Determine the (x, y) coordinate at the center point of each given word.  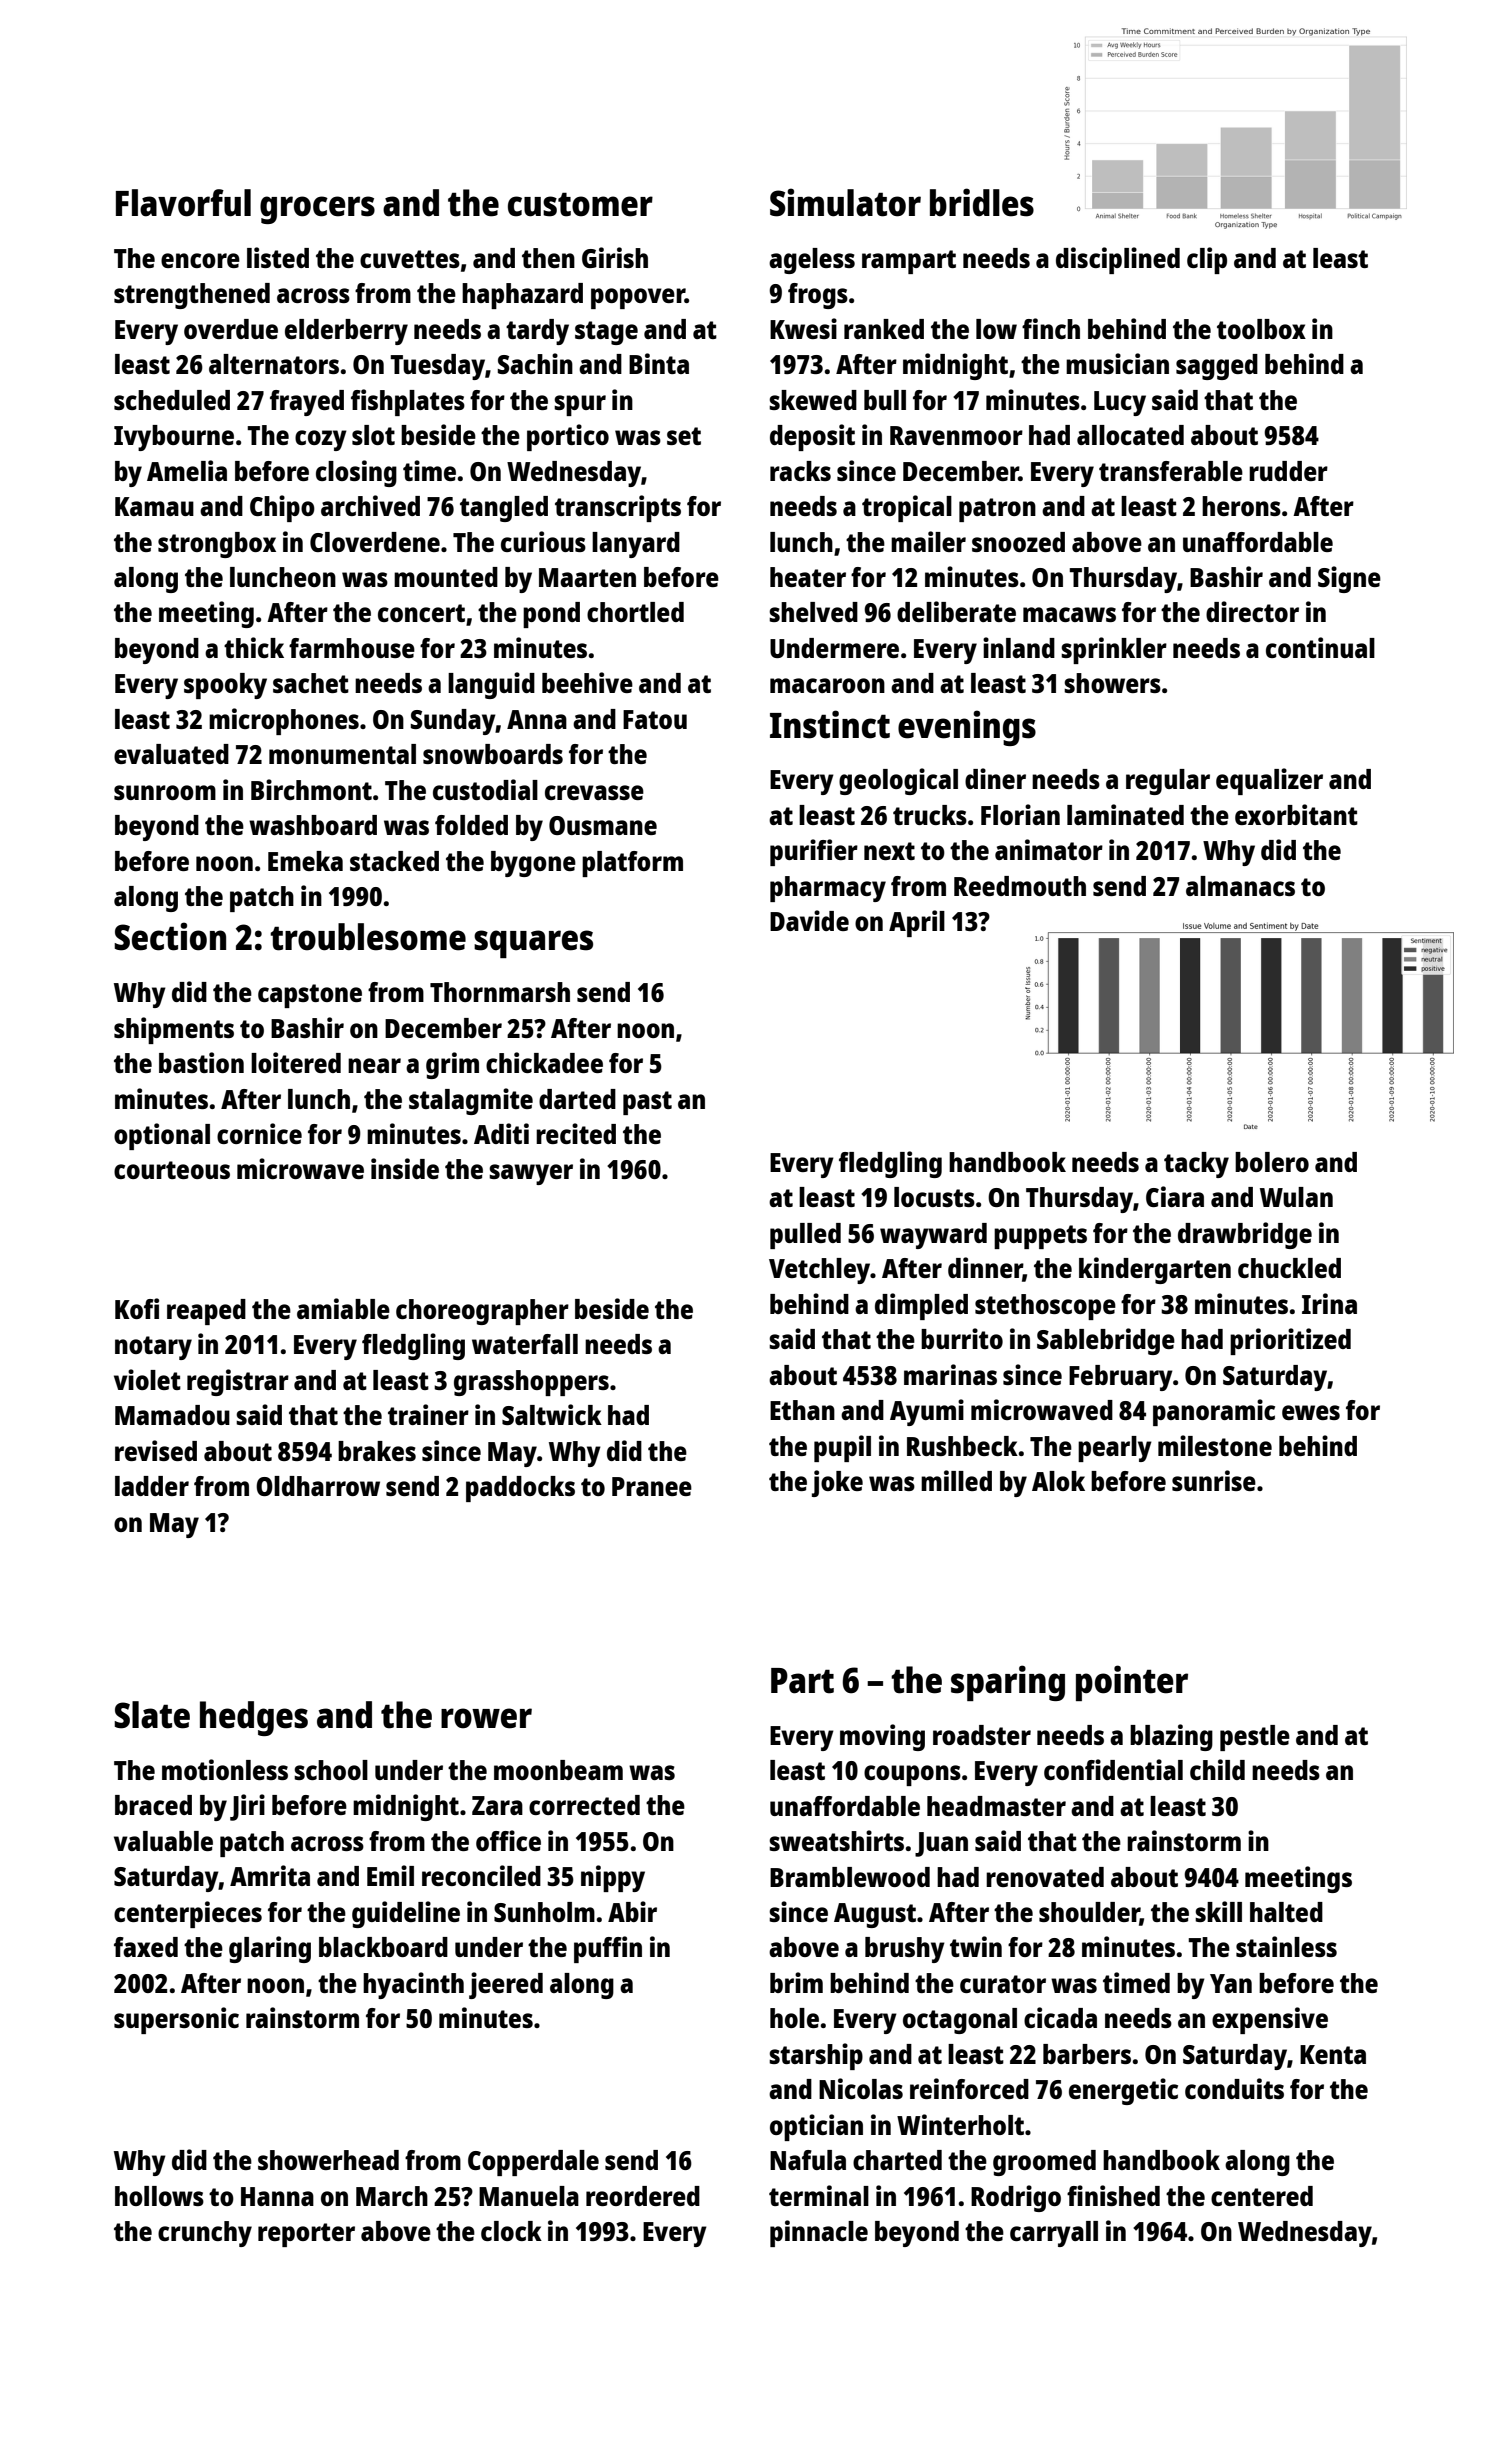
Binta (659, 363)
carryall (1054, 2234)
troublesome (368, 937)
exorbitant (1296, 814)
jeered (506, 1985)
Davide (809, 920)
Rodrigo (1016, 2198)
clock (511, 2231)
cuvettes (410, 259)
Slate (152, 1715)
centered (1262, 2196)
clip (1207, 260)
